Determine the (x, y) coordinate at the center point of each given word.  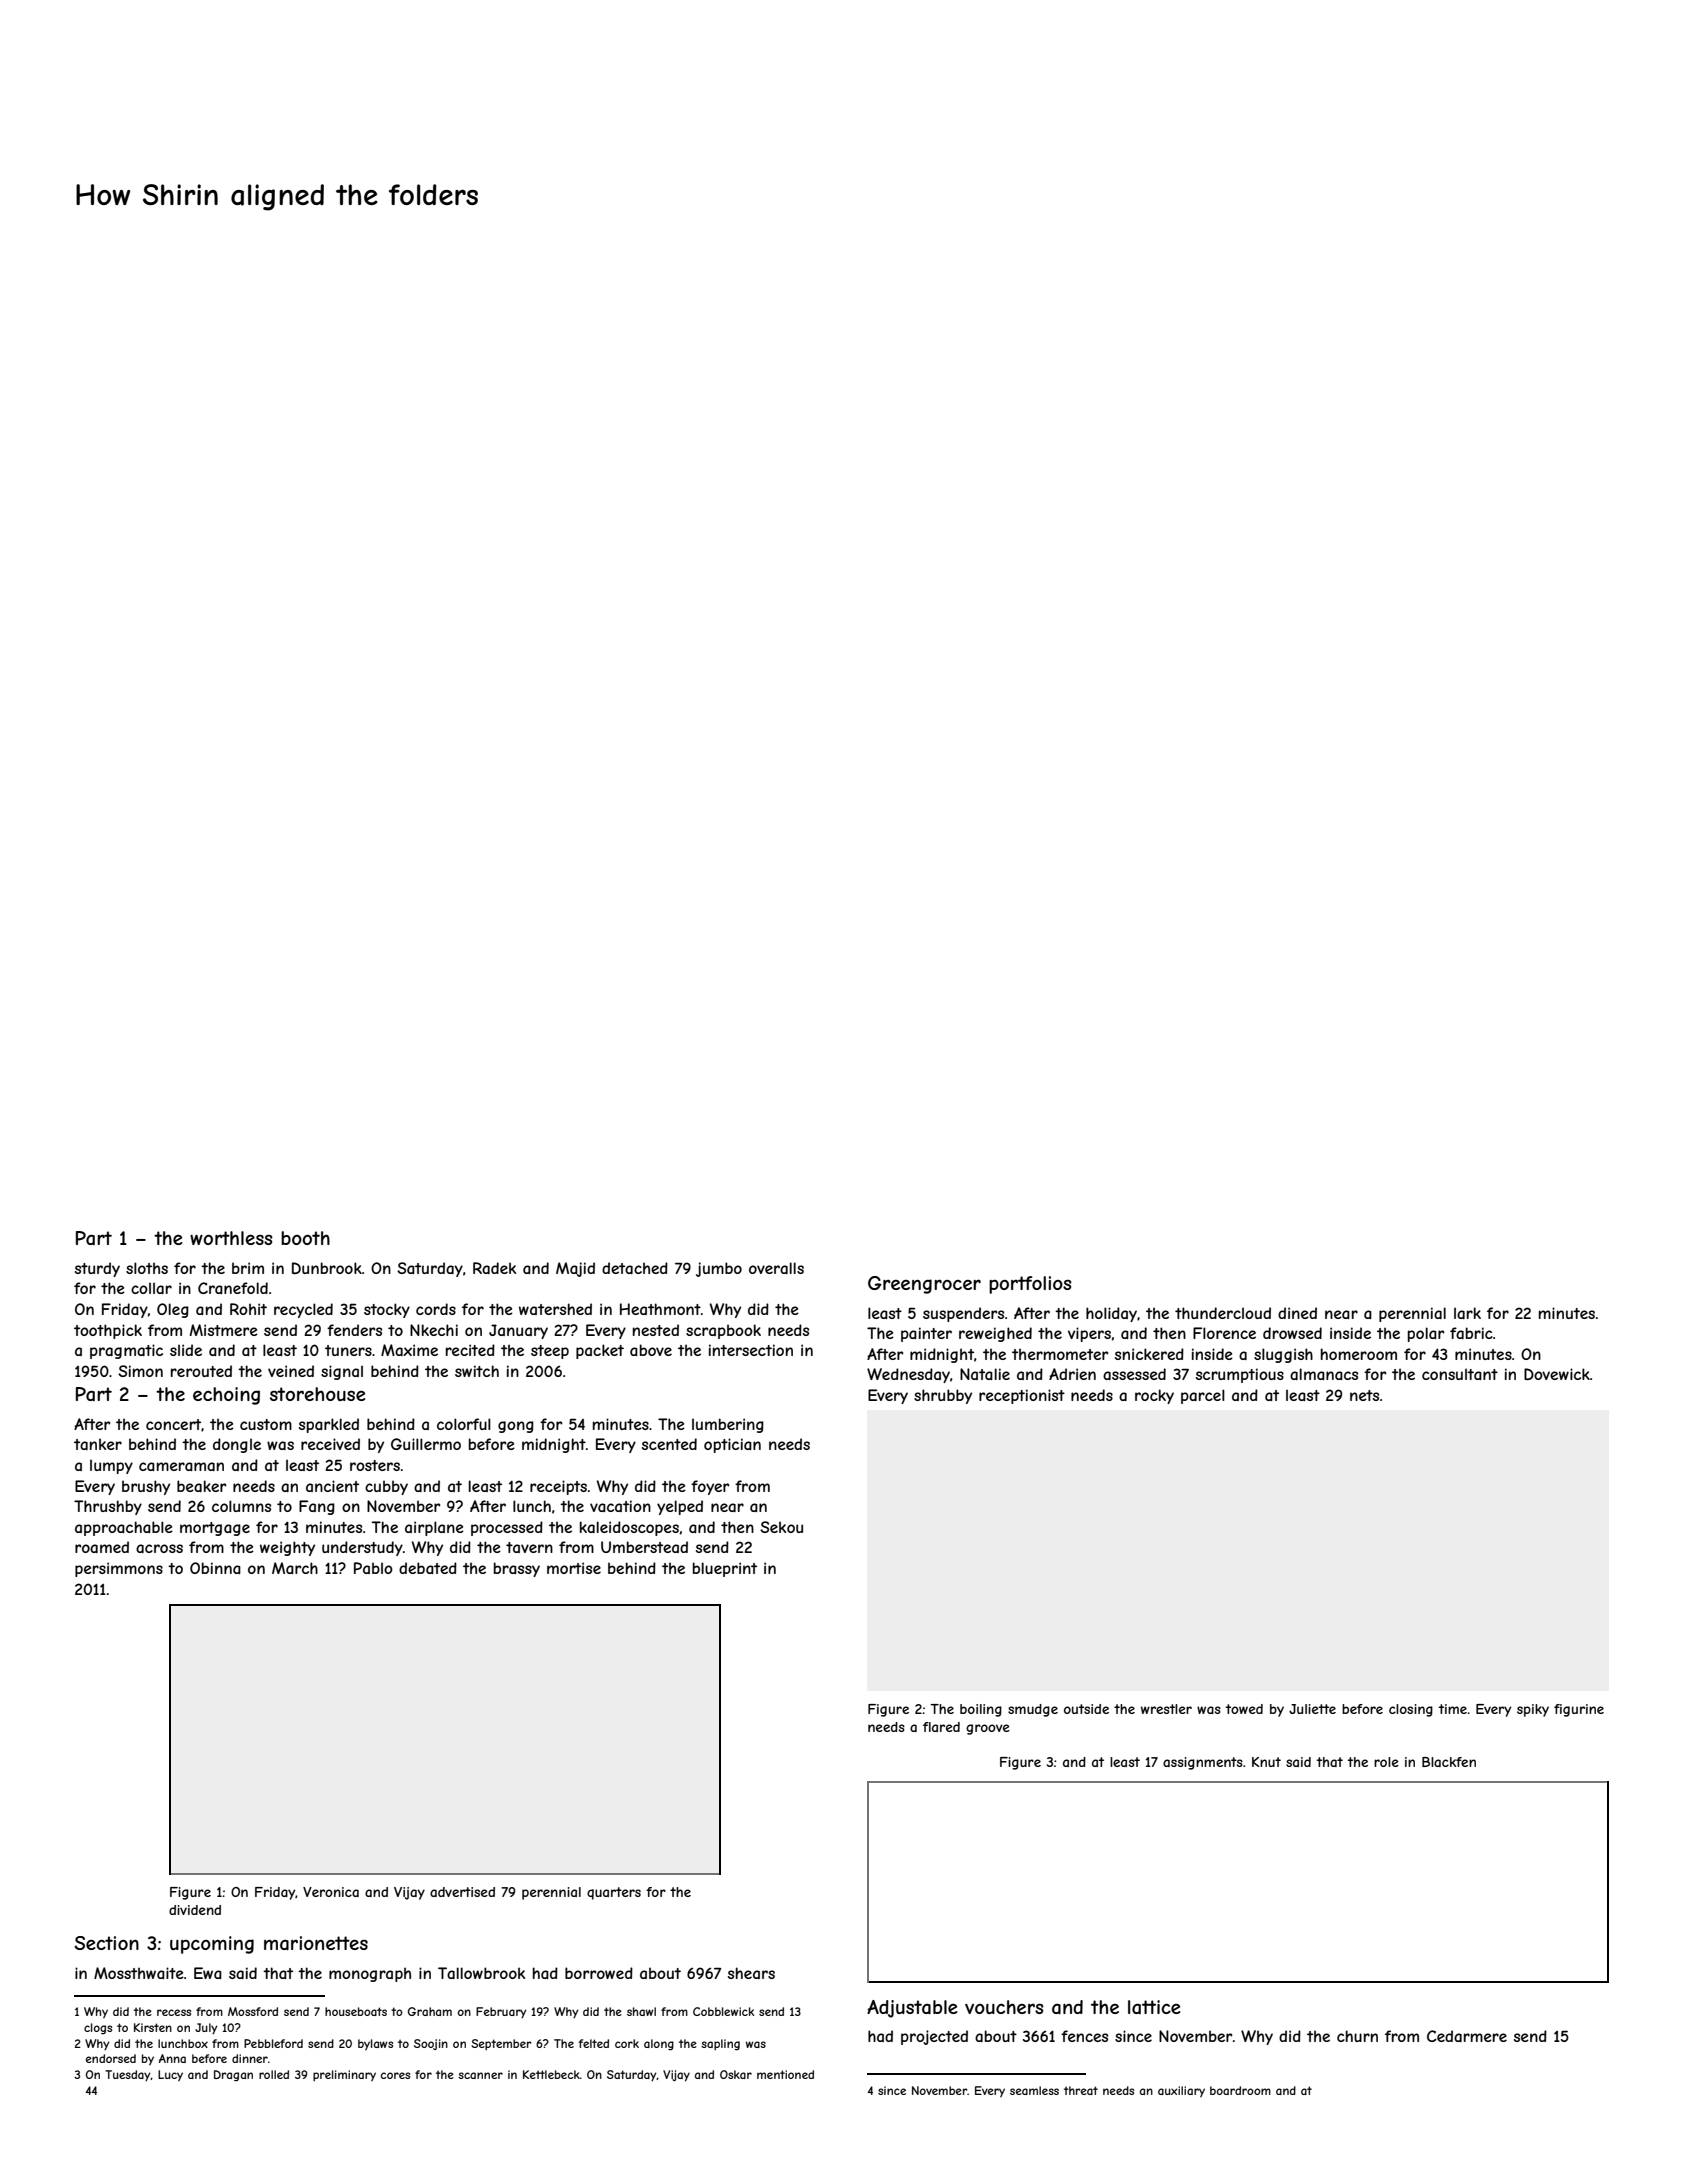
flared (941, 1727)
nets (1364, 1395)
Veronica (331, 1892)
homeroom (1359, 1354)
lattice (1154, 2007)
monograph (370, 1974)
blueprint (725, 1569)
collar (151, 1288)
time (1453, 1709)
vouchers (1004, 2007)
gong (516, 1427)
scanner (480, 2075)
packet (600, 1351)
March (295, 1568)
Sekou (781, 1527)
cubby (386, 1487)
